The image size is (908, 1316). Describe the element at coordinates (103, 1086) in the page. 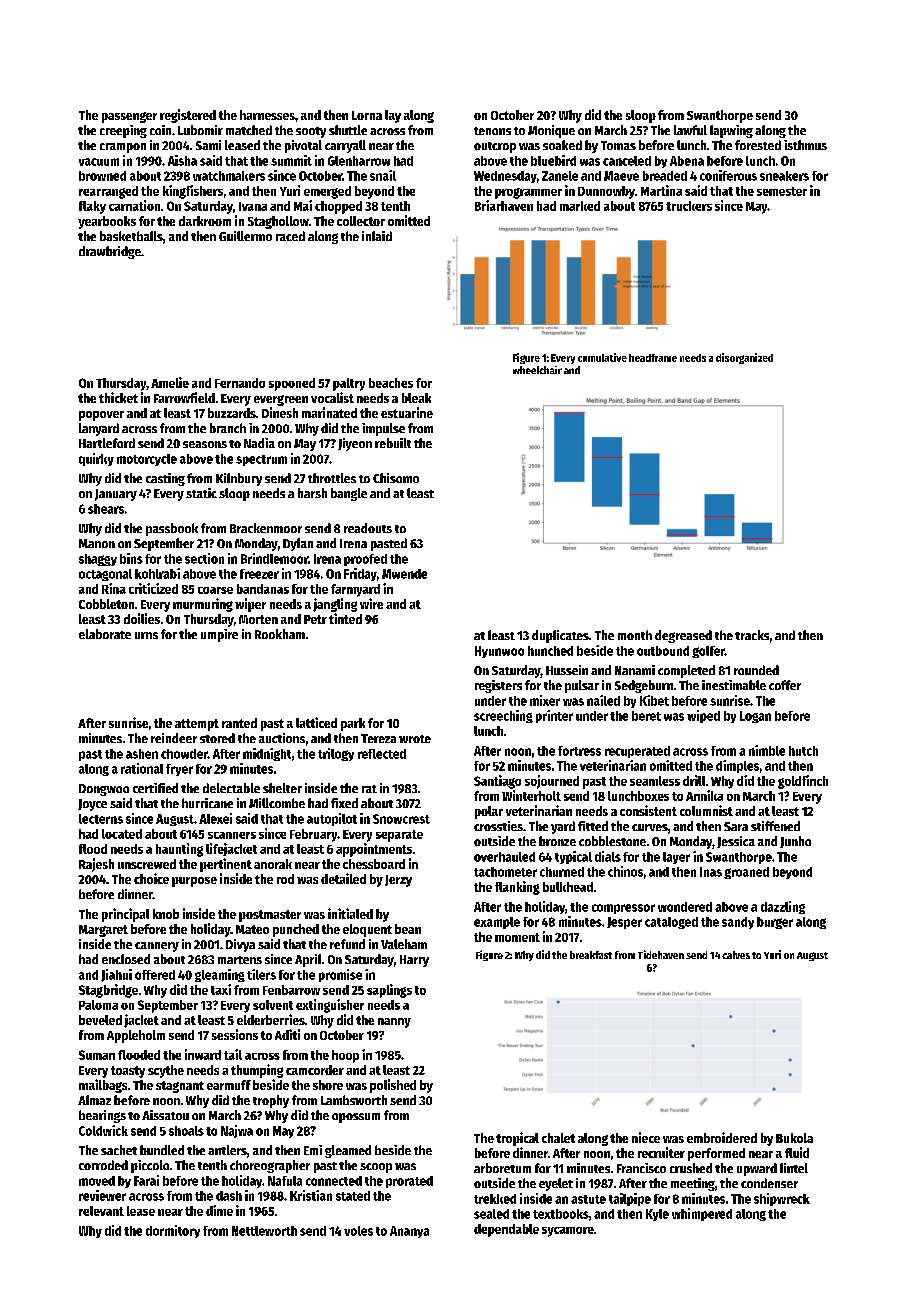

I see `mailbags` at that location.
